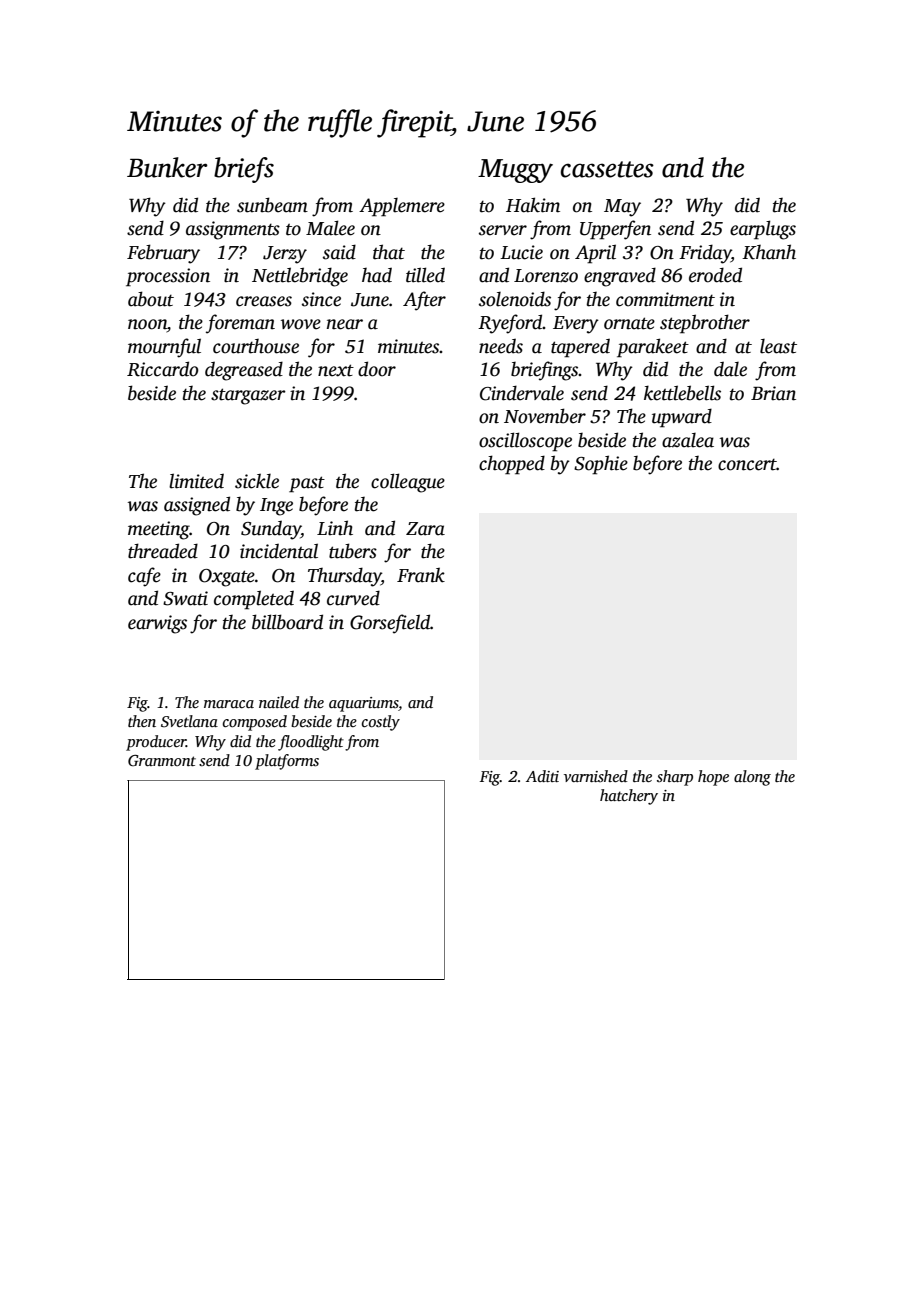 This image has width=924, height=1311. Describe the element at coordinates (244, 170) in the image. I see `briefs` at that location.
